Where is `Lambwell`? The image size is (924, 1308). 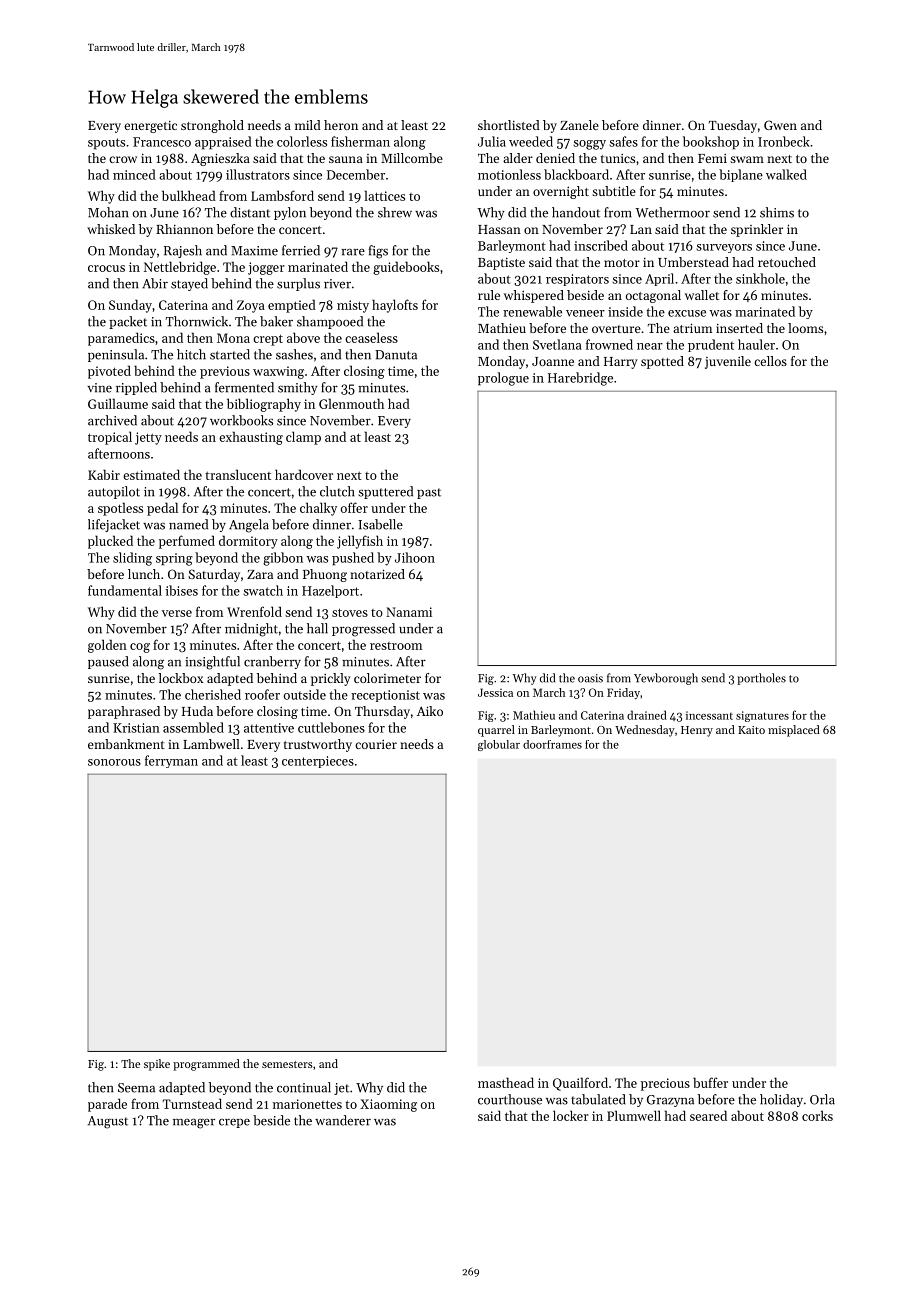 Lambwell is located at coordinates (211, 744).
